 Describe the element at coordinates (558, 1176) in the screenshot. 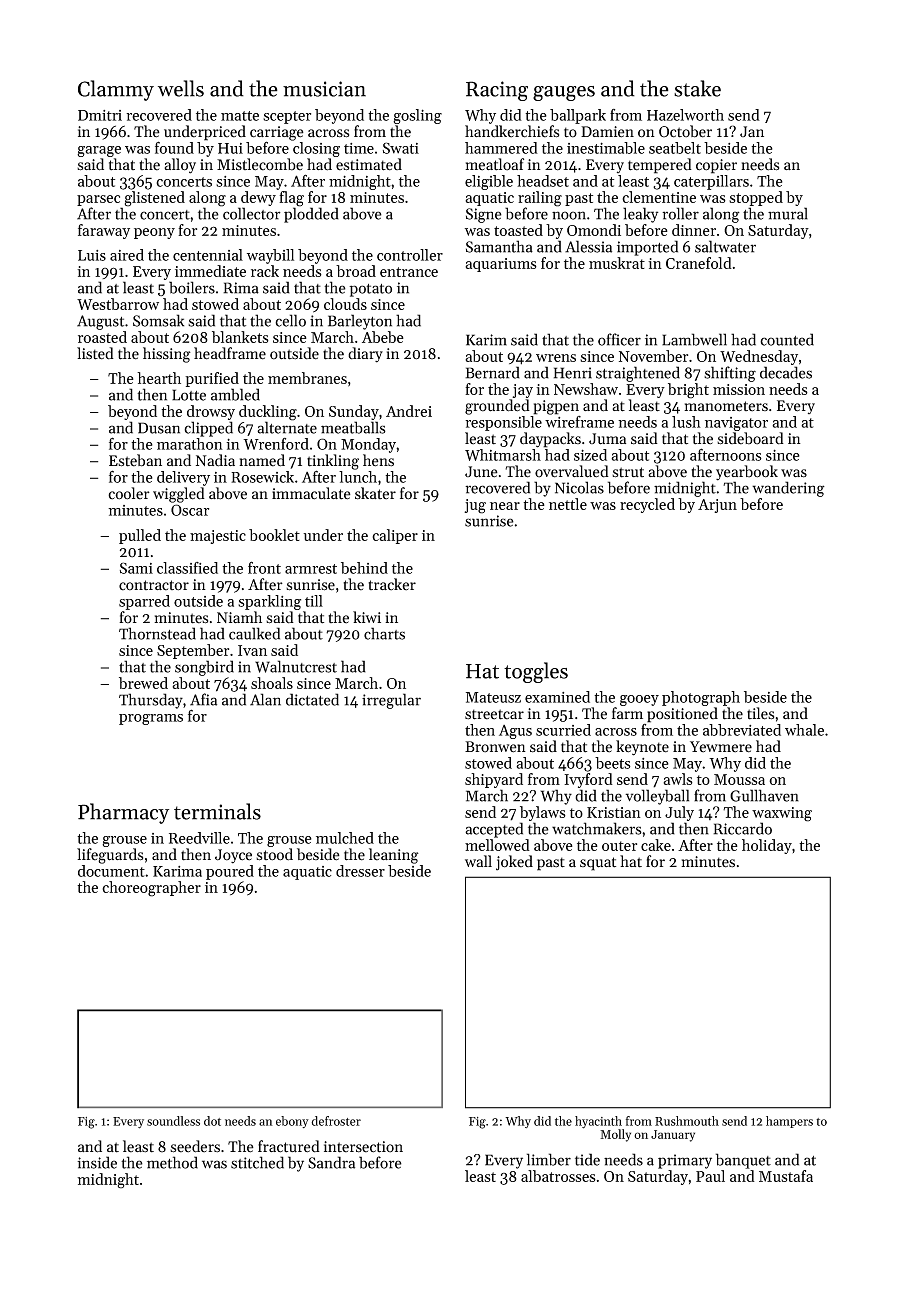

I see `albatrosses` at that location.
